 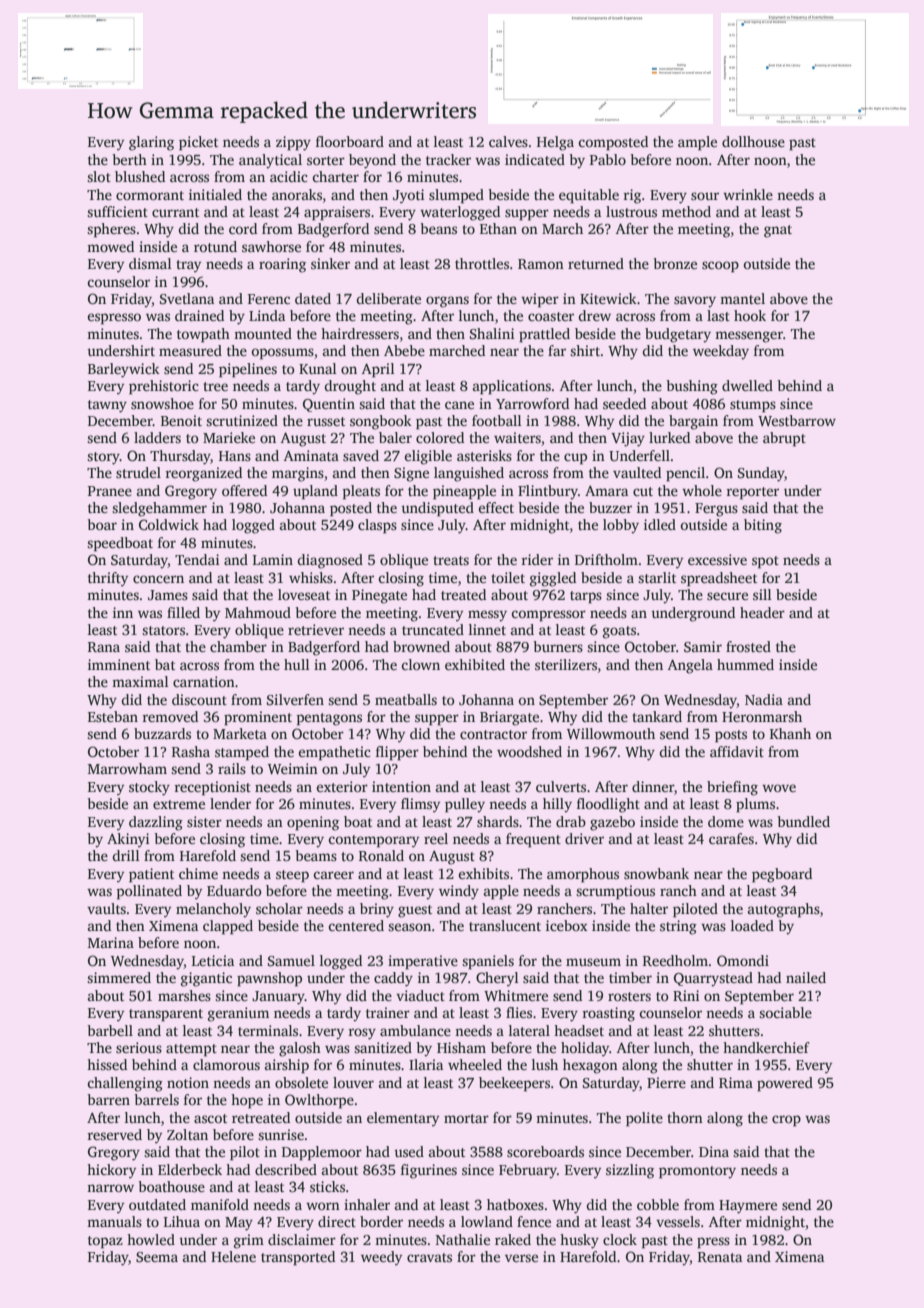 I want to click on Marrowham, so click(x=127, y=768).
